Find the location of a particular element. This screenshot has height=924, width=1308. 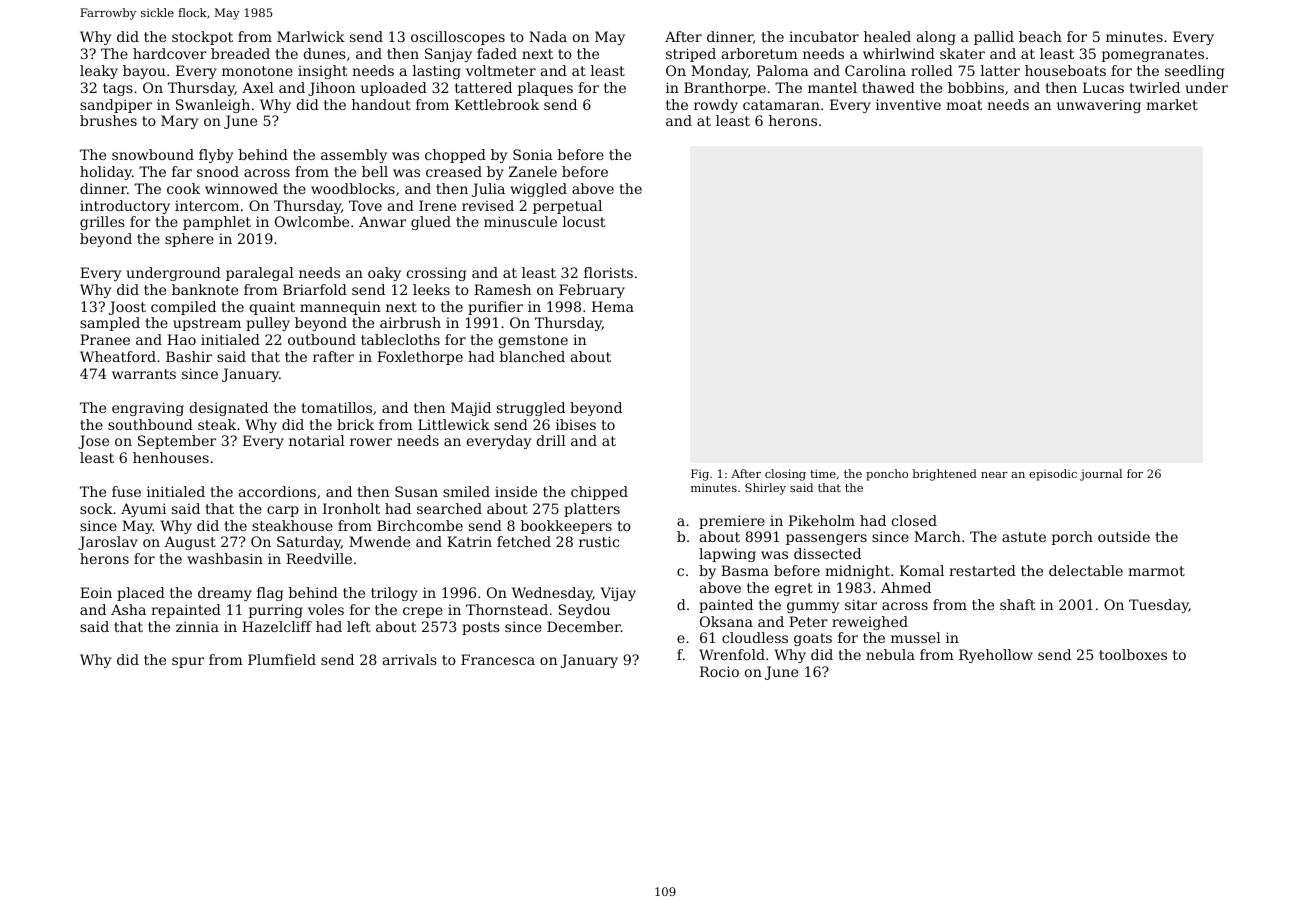

beach is located at coordinates (1040, 36).
